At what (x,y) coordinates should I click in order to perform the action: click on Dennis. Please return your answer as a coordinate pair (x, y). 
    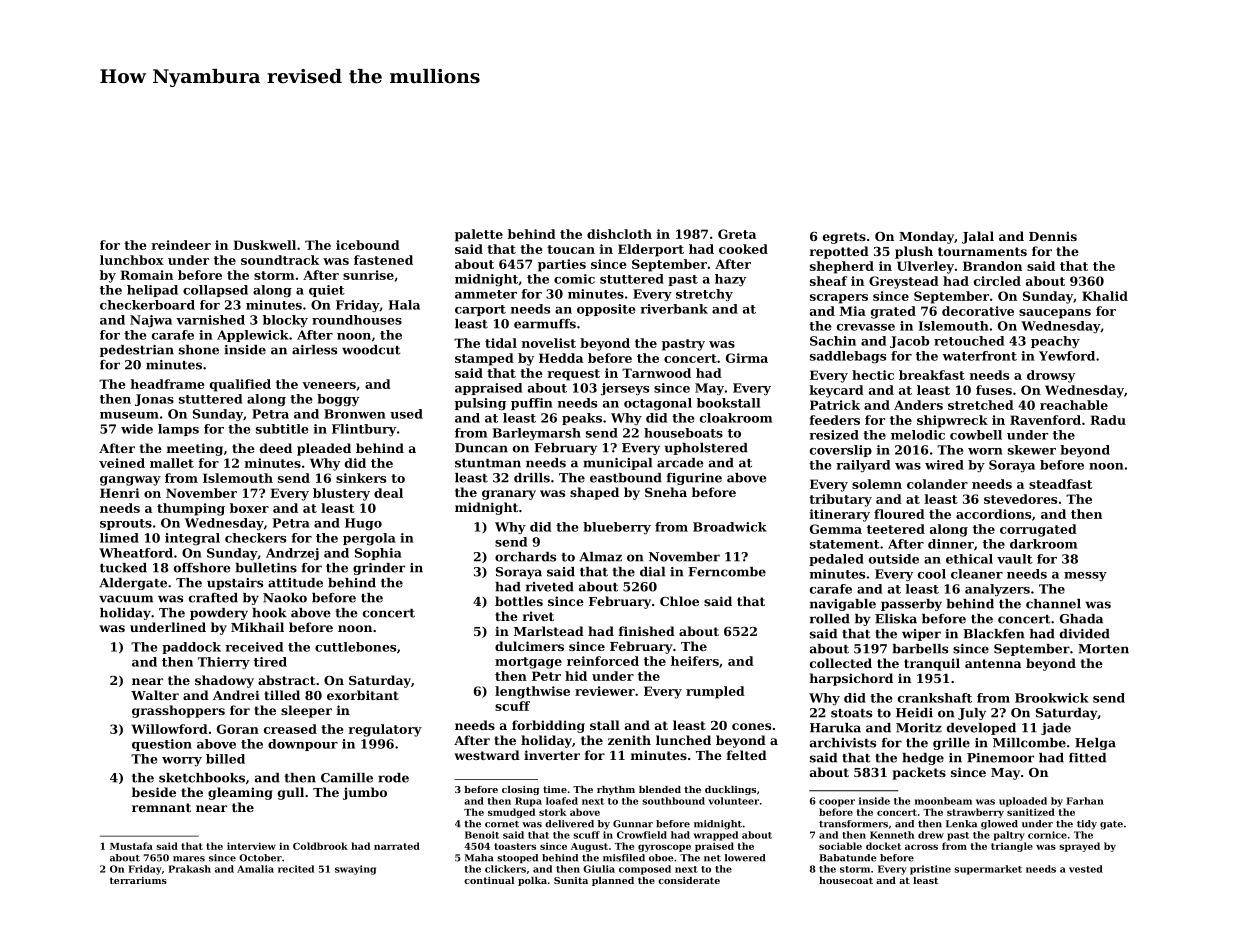
    Looking at the image, I should click on (1053, 236).
